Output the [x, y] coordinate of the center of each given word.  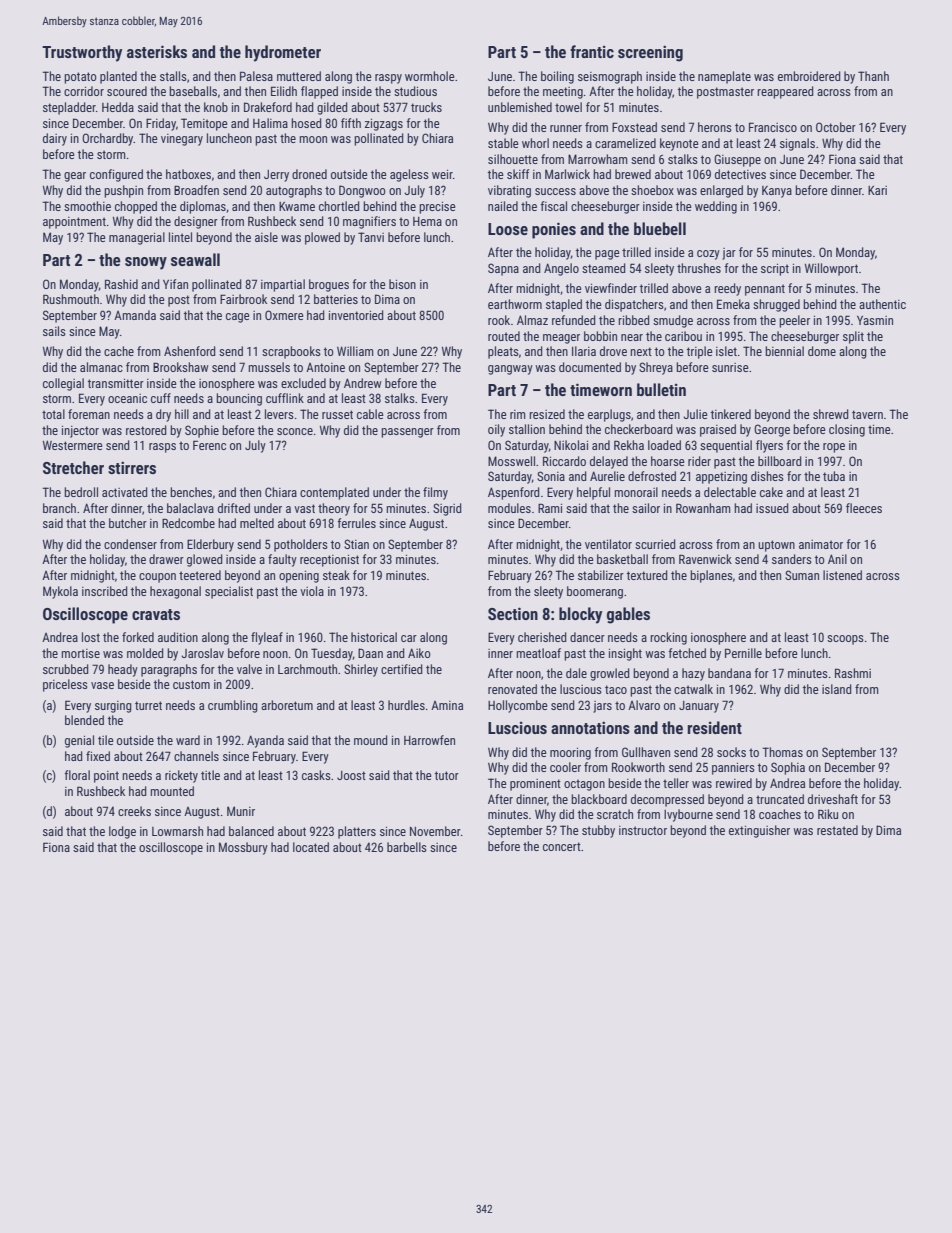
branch [59, 508]
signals [797, 144]
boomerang [595, 592]
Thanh [873, 76]
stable [503, 143]
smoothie [87, 206]
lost [91, 637]
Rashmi [853, 673]
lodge [122, 832]
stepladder [69, 108]
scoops [845, 640]
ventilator [608, 544]
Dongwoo [362, 191]
